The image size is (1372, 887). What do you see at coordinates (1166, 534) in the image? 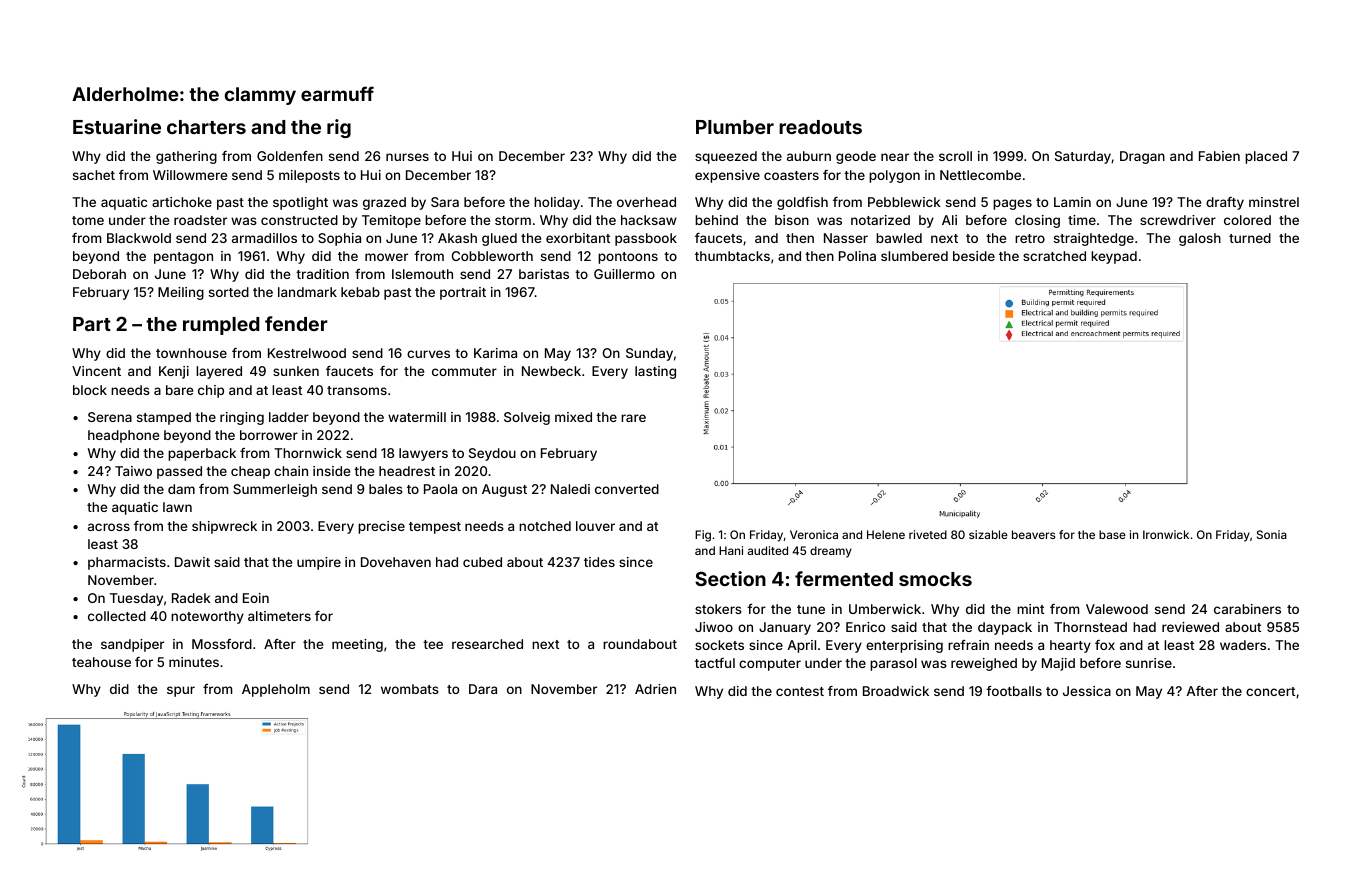
I see `Ironwick` at bounding box center [1166, 534].
